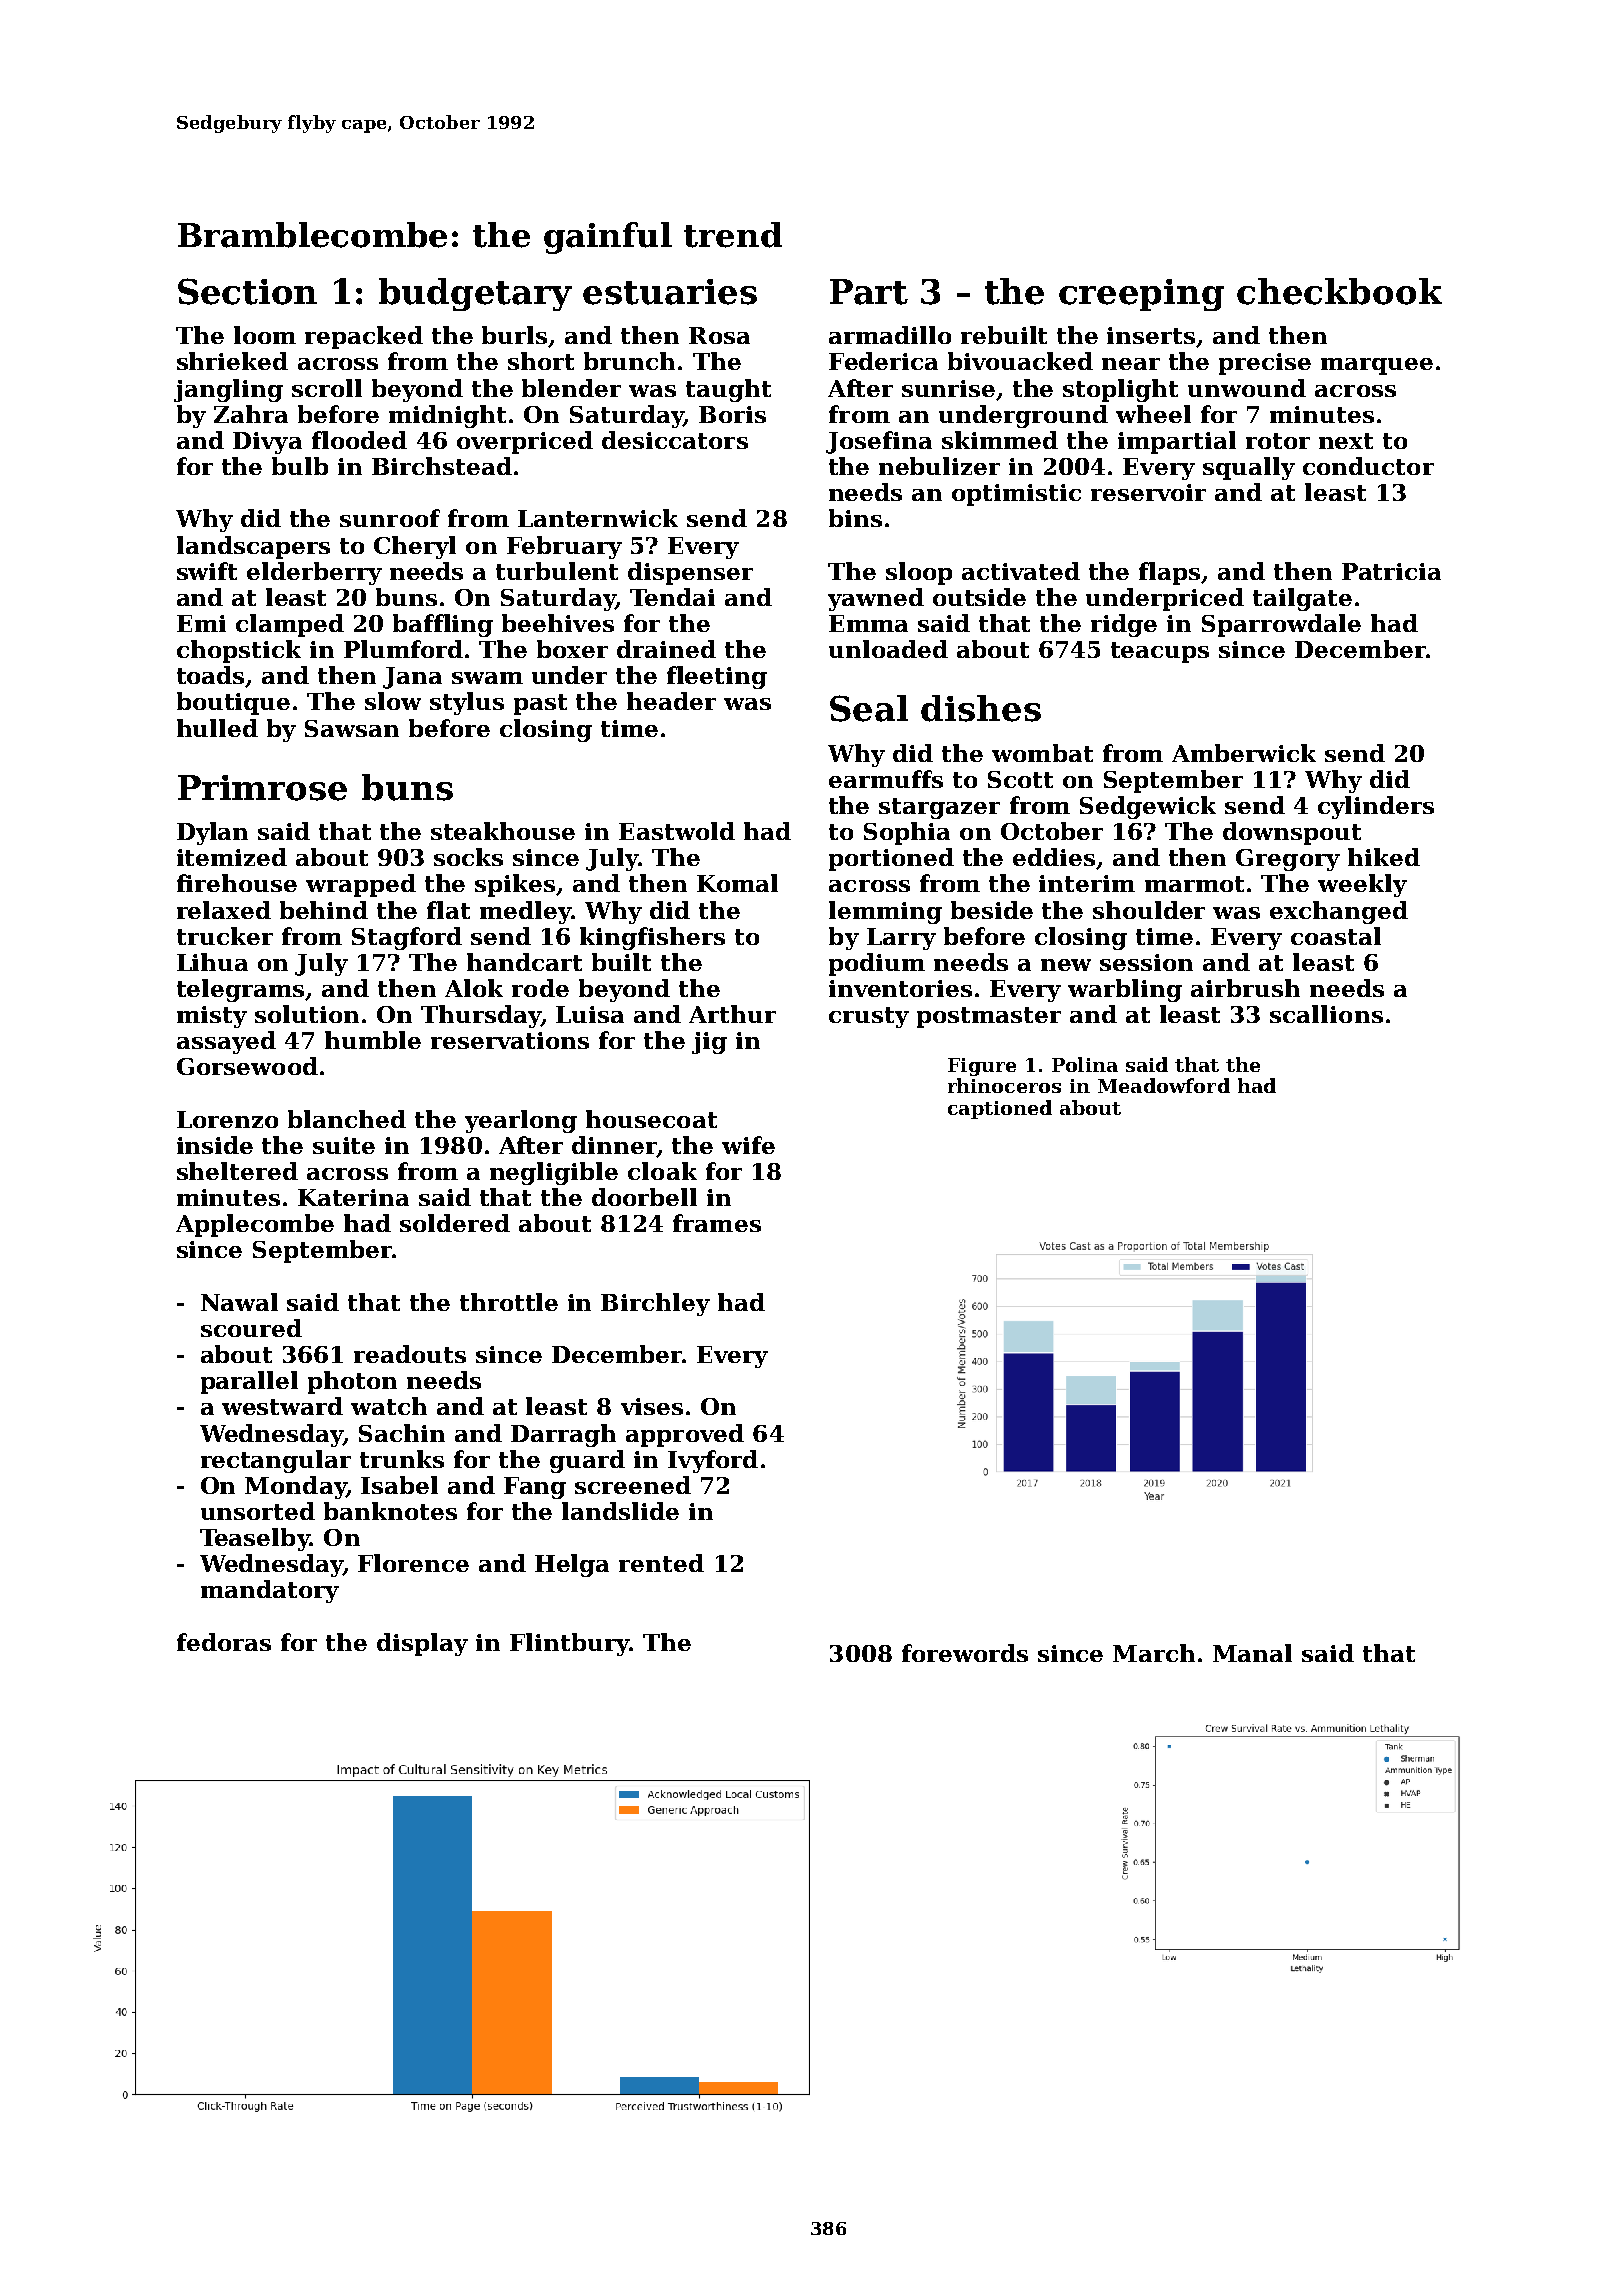 The height and width of the document is (2292, 1620). I want to click on bulb, so click(300, 466).
